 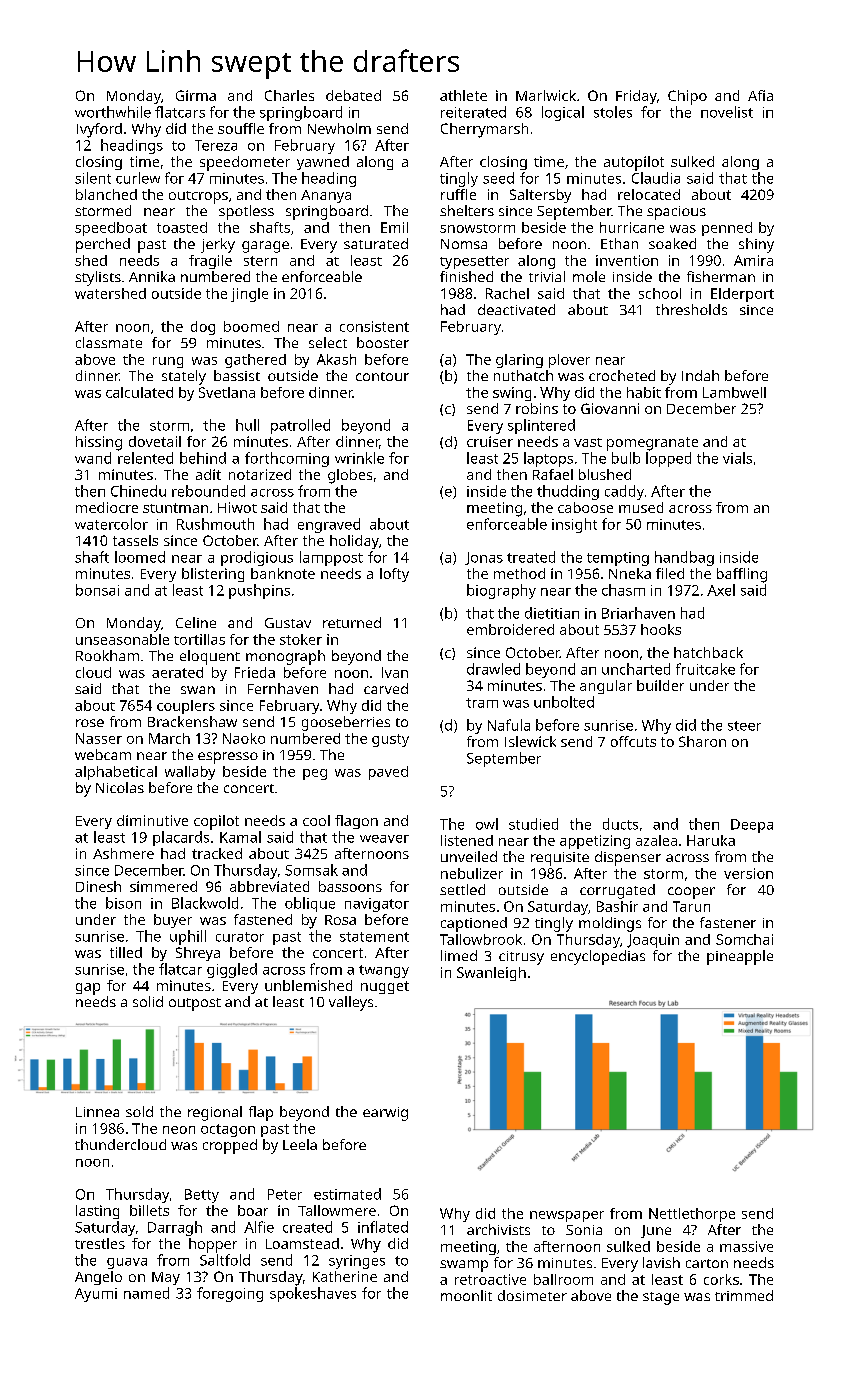 What do you see at coordinates (196, 95) in the image?
I see `Girma` at bounding box center [196, 95].
